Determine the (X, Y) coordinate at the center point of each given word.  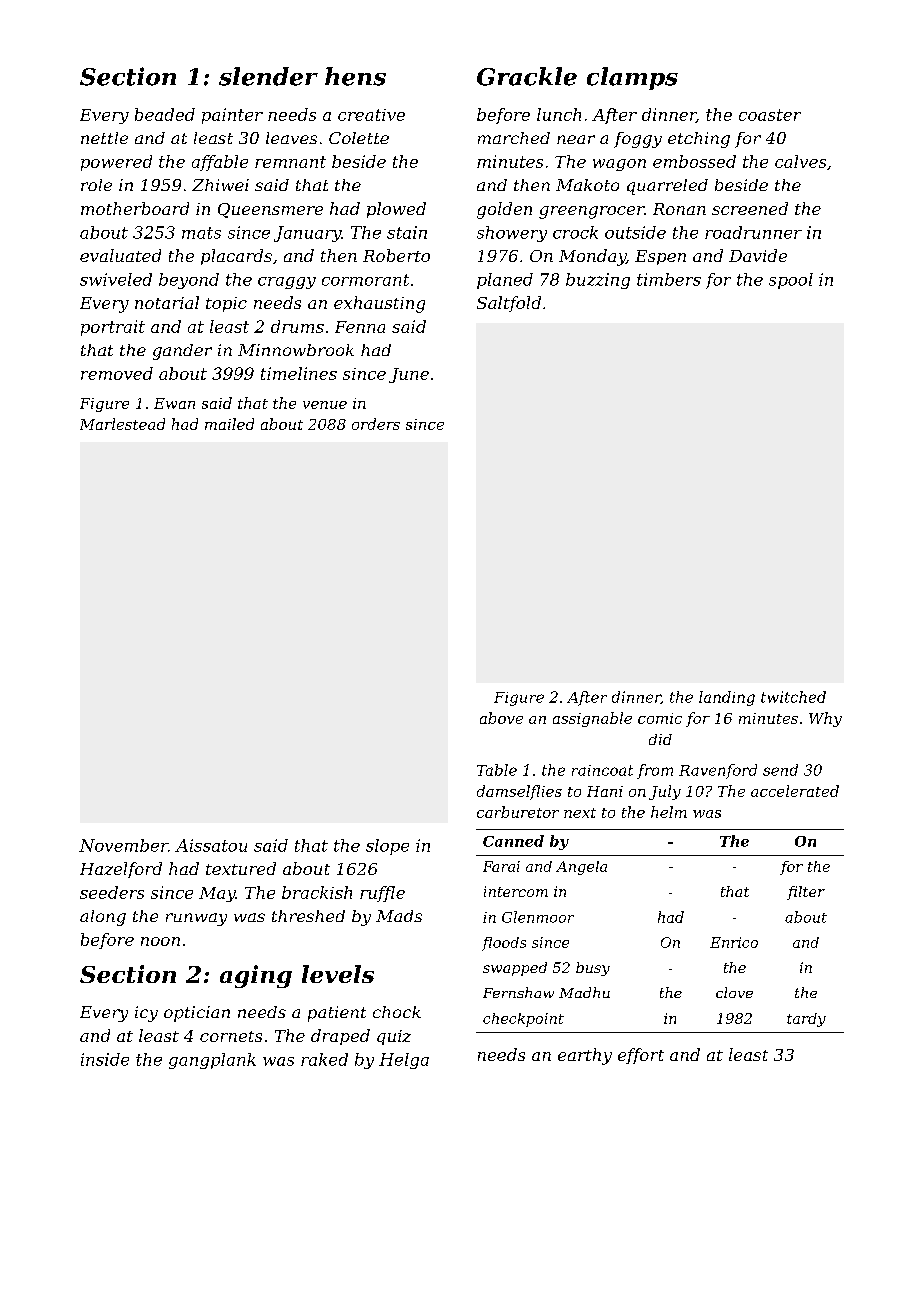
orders (376, 424)
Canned (513, 841)
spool (791, 281)
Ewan (174, 403)
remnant (290, 162)
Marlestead (122, 424)
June (409, 375)
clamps (632, 78)
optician (197, 1014)
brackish (317, 892)
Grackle (527, 76)
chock (397, 1012)
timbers (669, 279)
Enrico (734, 942)
